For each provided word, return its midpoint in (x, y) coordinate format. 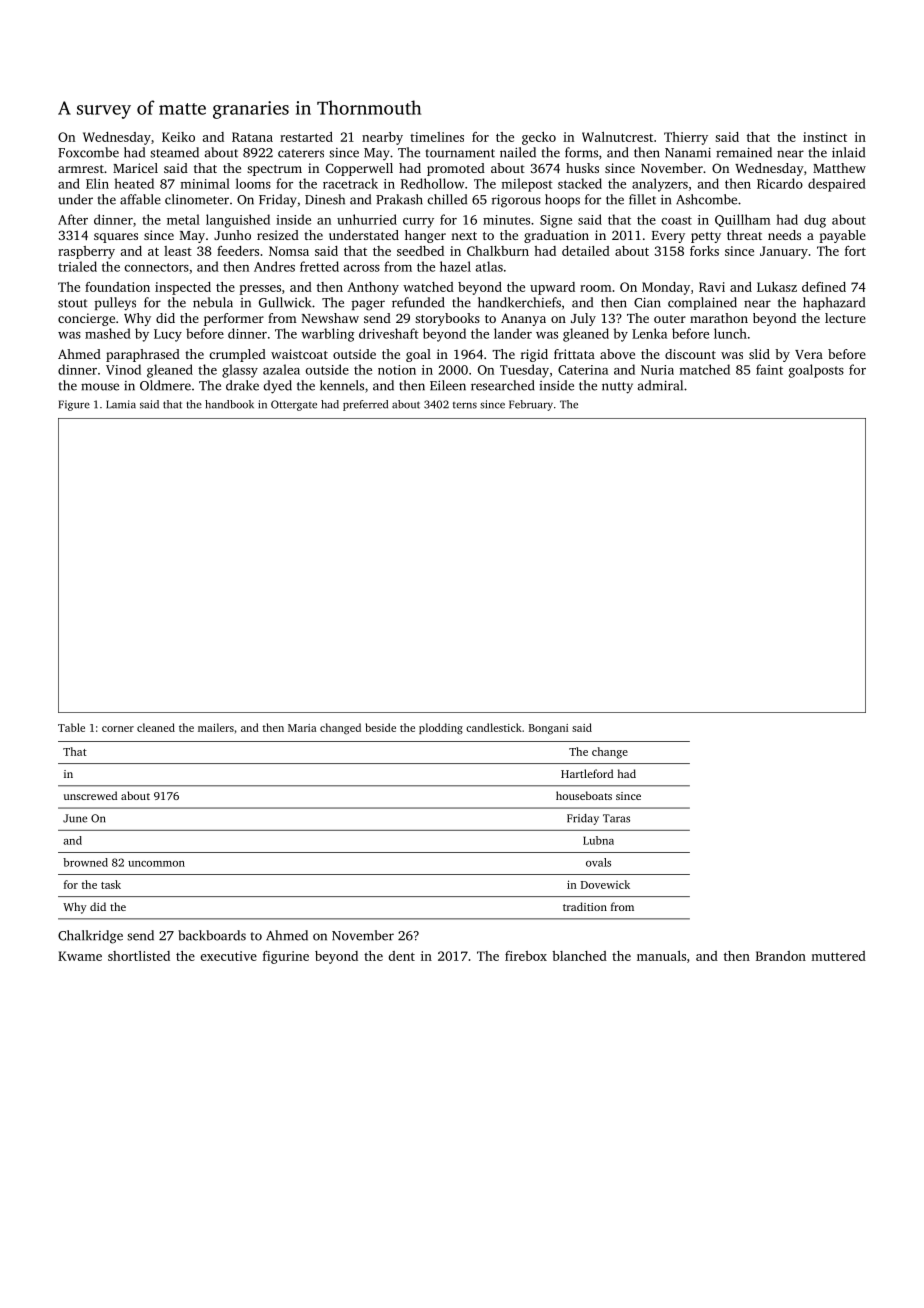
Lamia (121, 404)
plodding (441, 729)
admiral (660, 385)
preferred (365, 405)
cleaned (156, 727)
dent (401, 956)
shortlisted (139, 956)
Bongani (548, 729)
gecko (539, 138)
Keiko (178, 137)
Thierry (686, 138)
